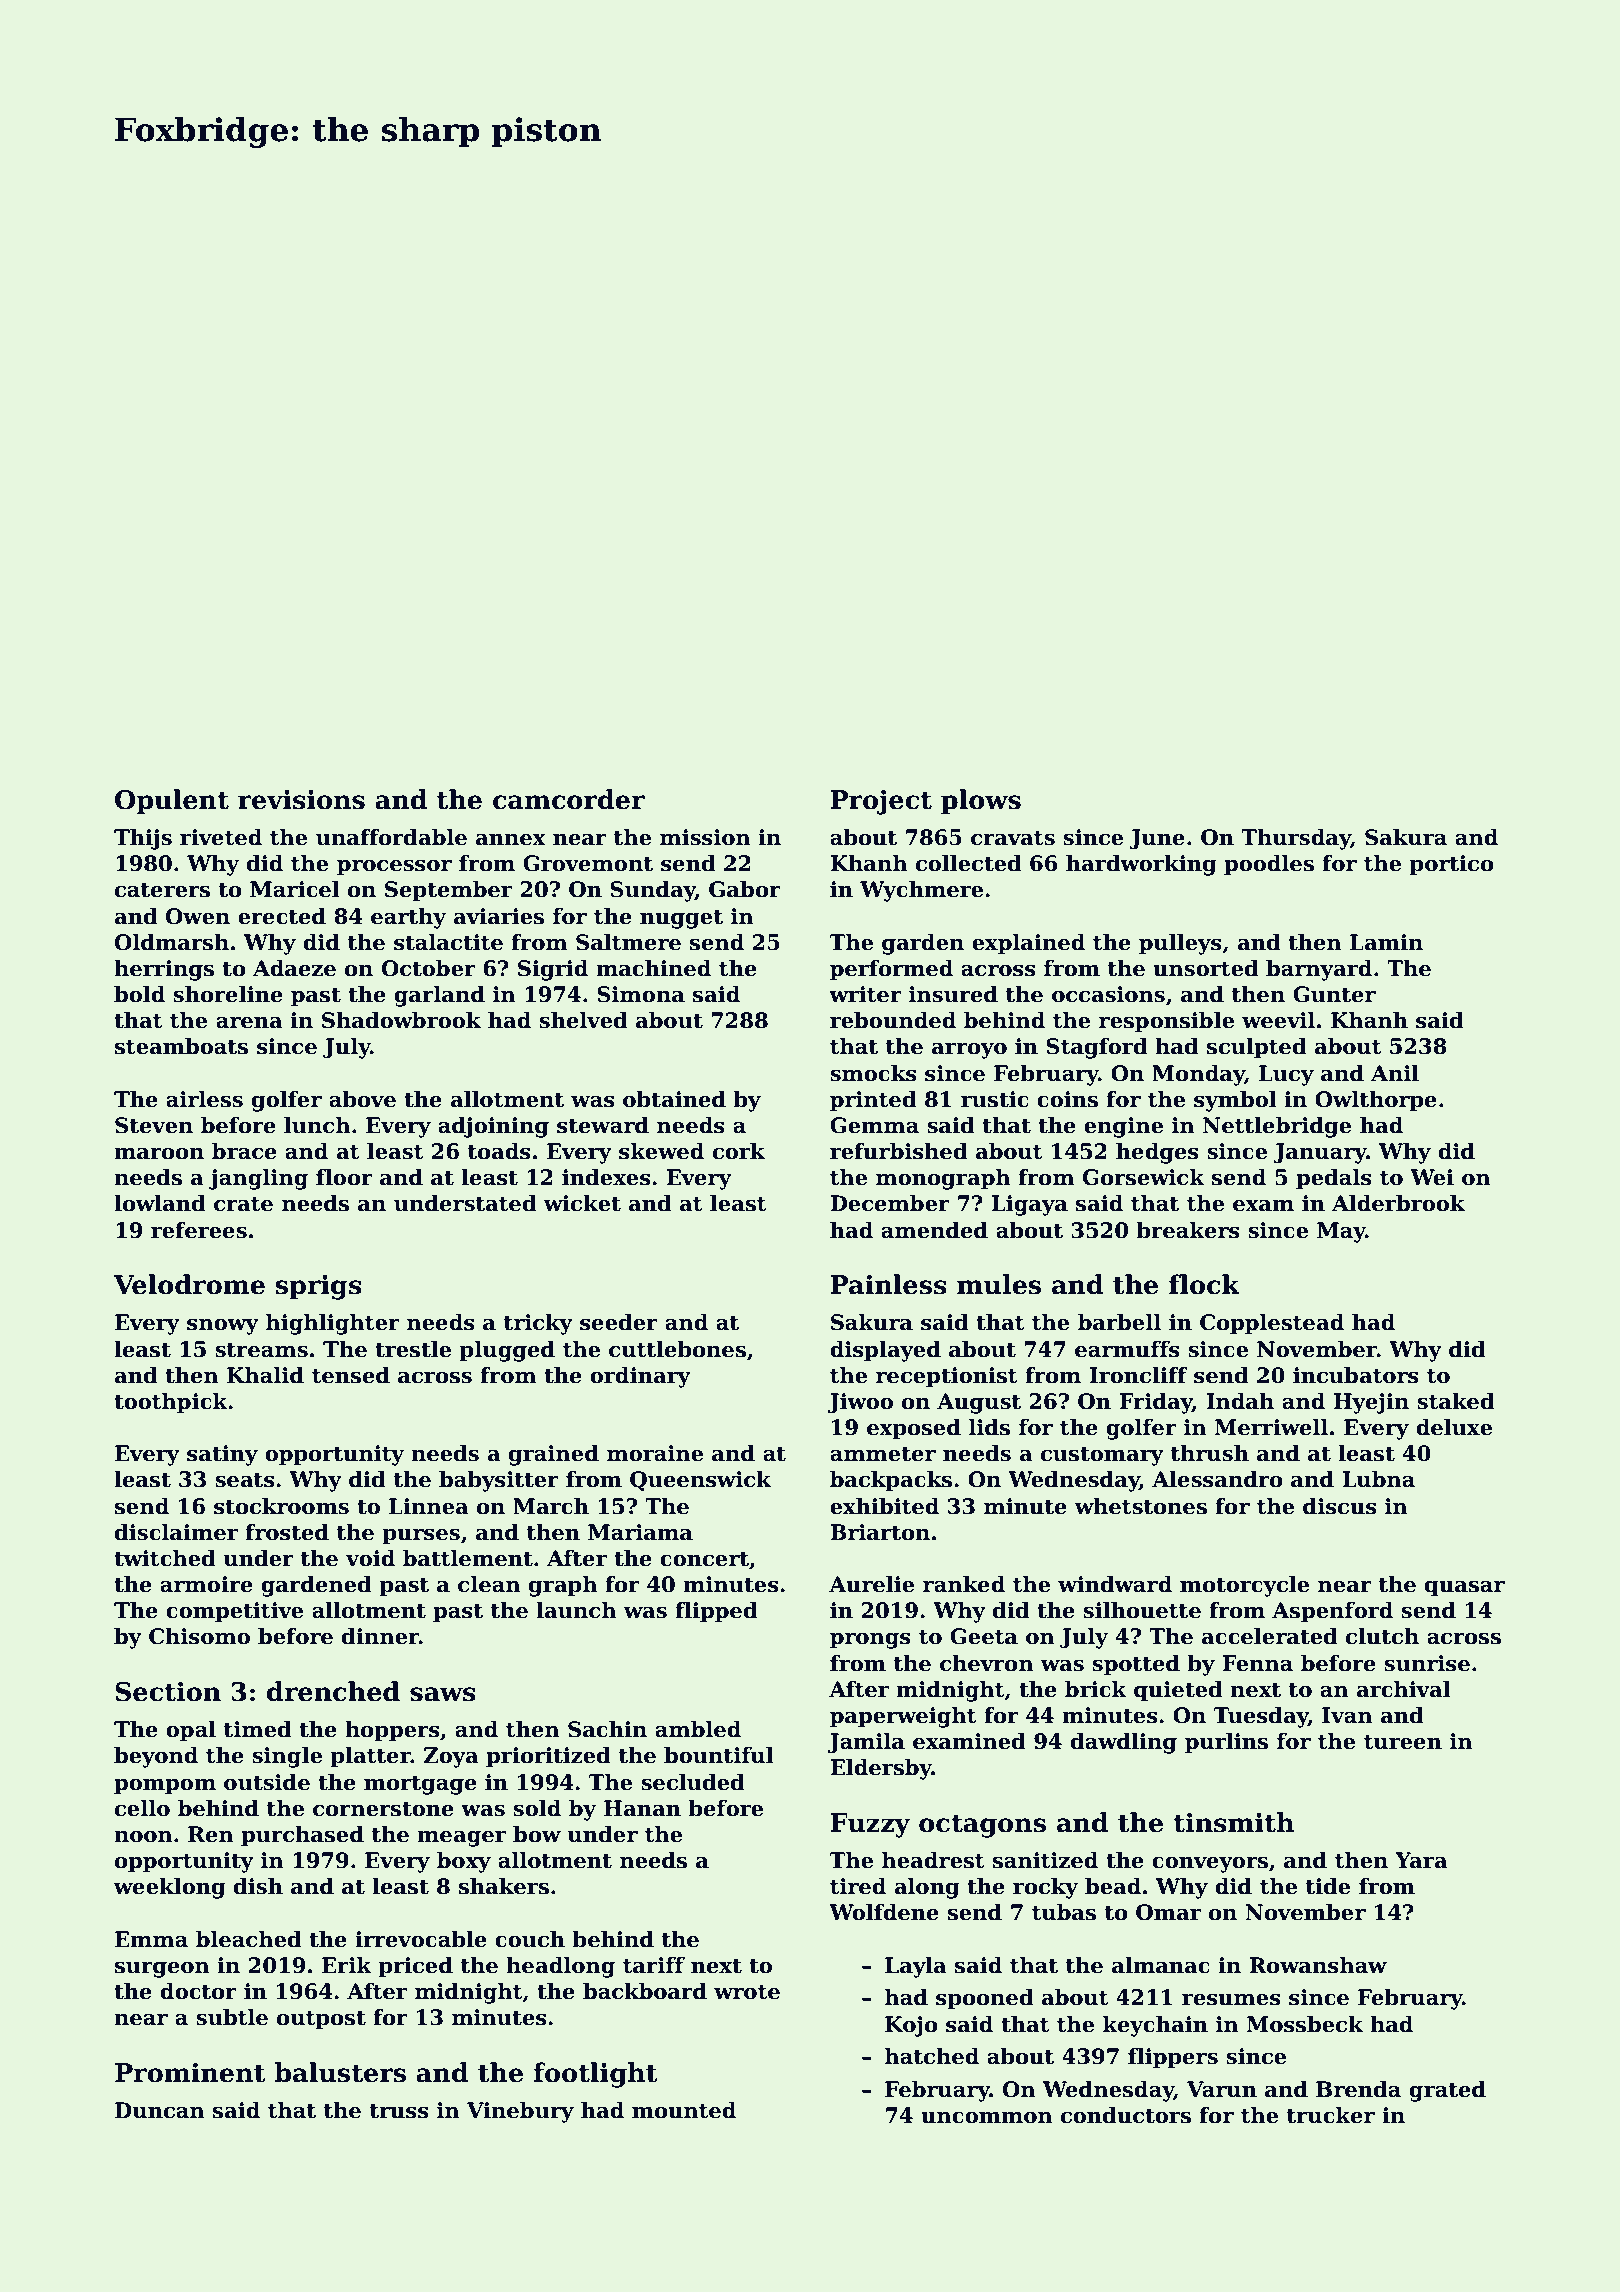 The image size is (1620, 2292). What do you see at coordinates (520, 2112) in the screenshot?
I see `Vinebury` at bounding box center [520, 2112].
